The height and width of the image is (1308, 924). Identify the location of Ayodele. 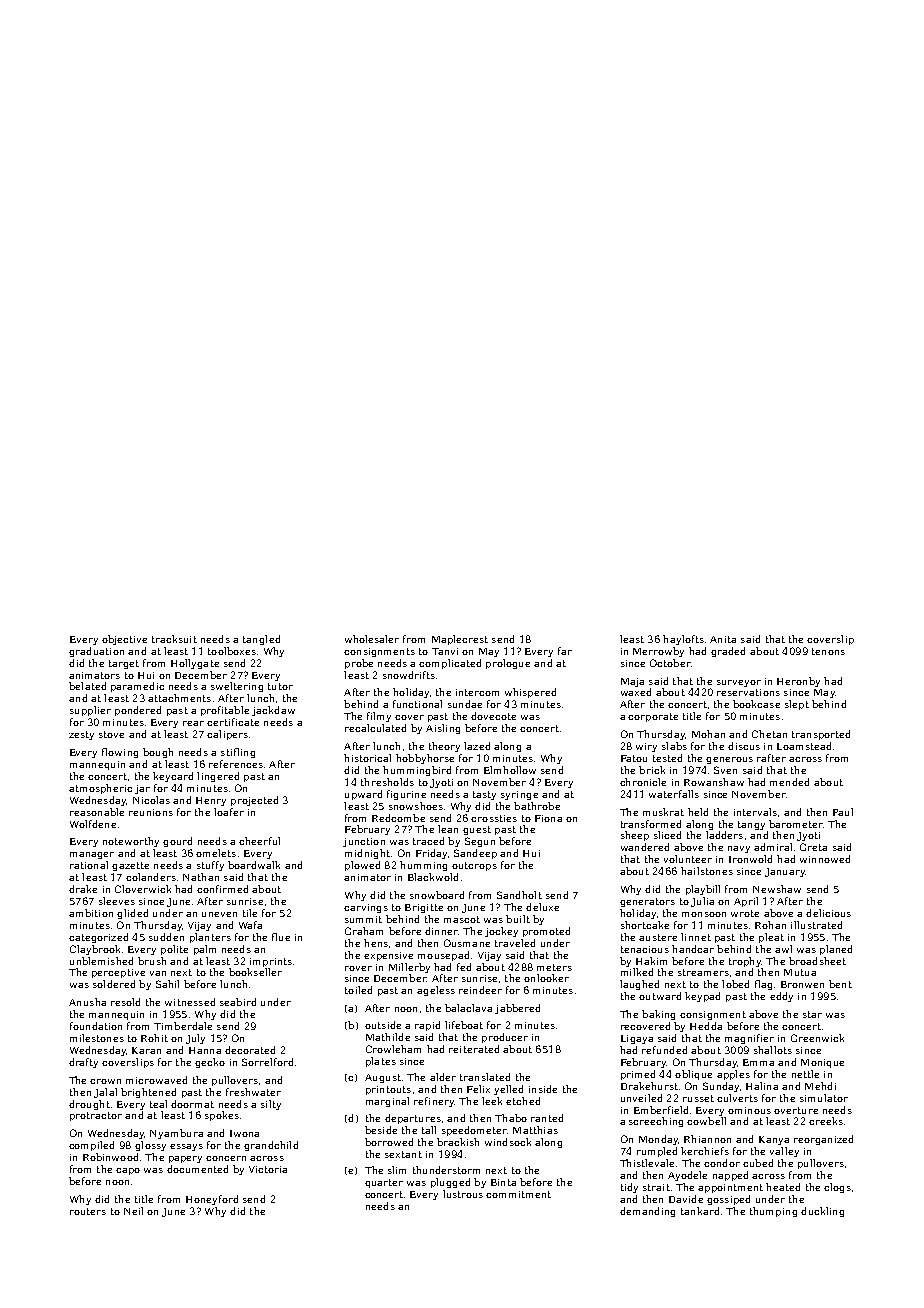
(687, 1176).
